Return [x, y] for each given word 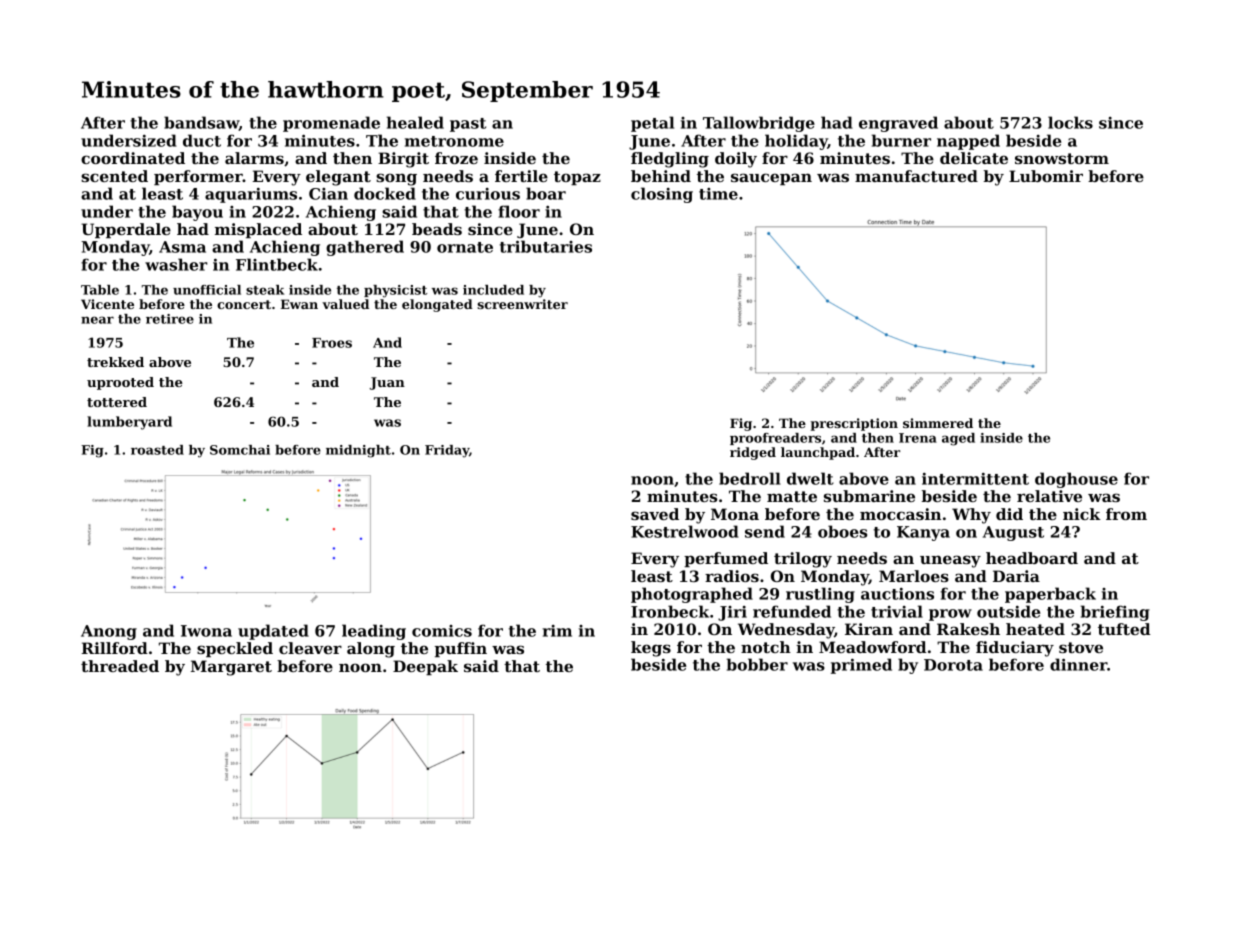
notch [766, 647]
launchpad [818, 453]
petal [652, 124]
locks [1070, 122]
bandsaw [201, 123]
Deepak [425, 667]
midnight [358, 451]
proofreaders [775, 439]
